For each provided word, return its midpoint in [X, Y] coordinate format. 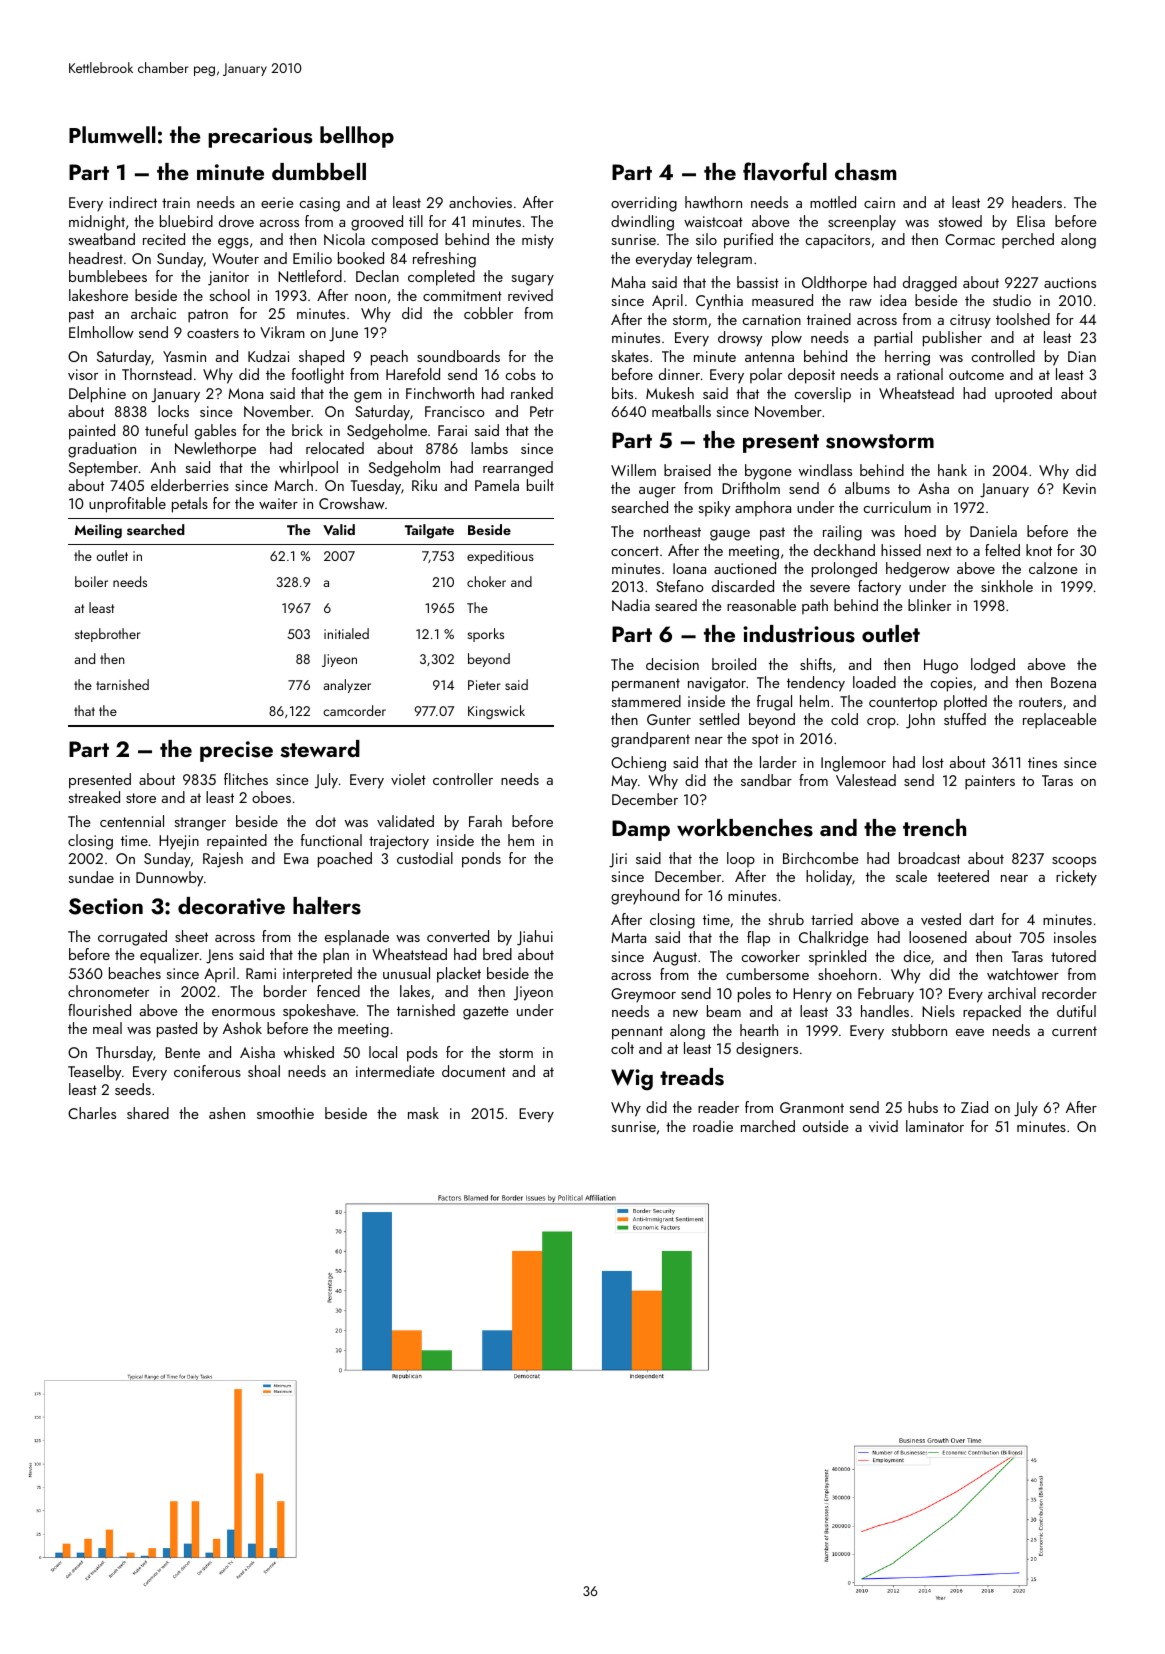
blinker [929, 605]
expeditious [500, 557]
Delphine [97, 395]
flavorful [785, 171]
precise [236, 751]
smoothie [285, 1113]
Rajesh [223, 860]
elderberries [190, 485]
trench [934, 827]
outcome [976, 375]
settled [719, 719]
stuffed [965, 719]
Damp [641, 830]
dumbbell [319, 171]
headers [1037, 202]
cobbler [488, 313]
